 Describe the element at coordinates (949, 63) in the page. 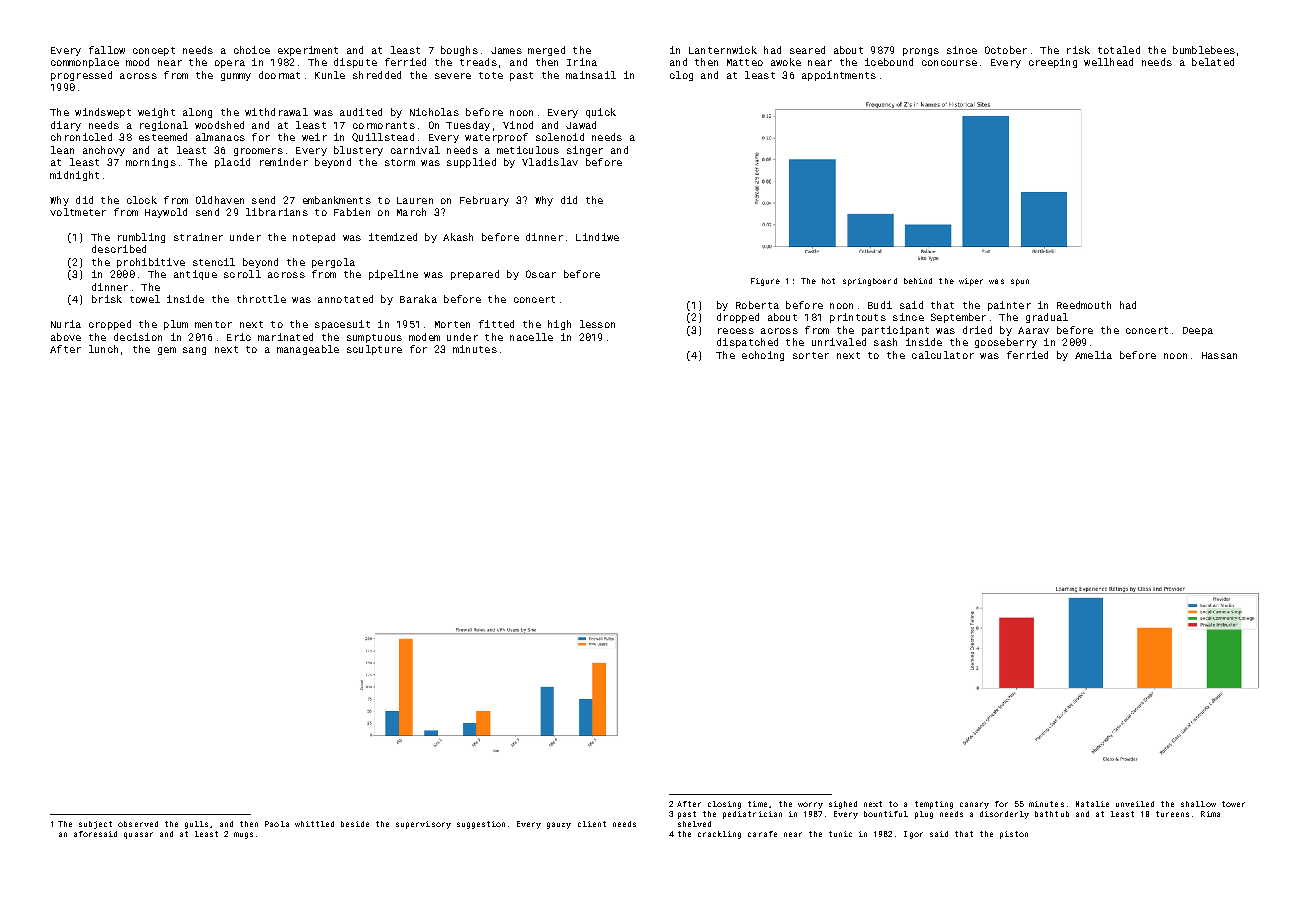

I see `concourse` at that location.
